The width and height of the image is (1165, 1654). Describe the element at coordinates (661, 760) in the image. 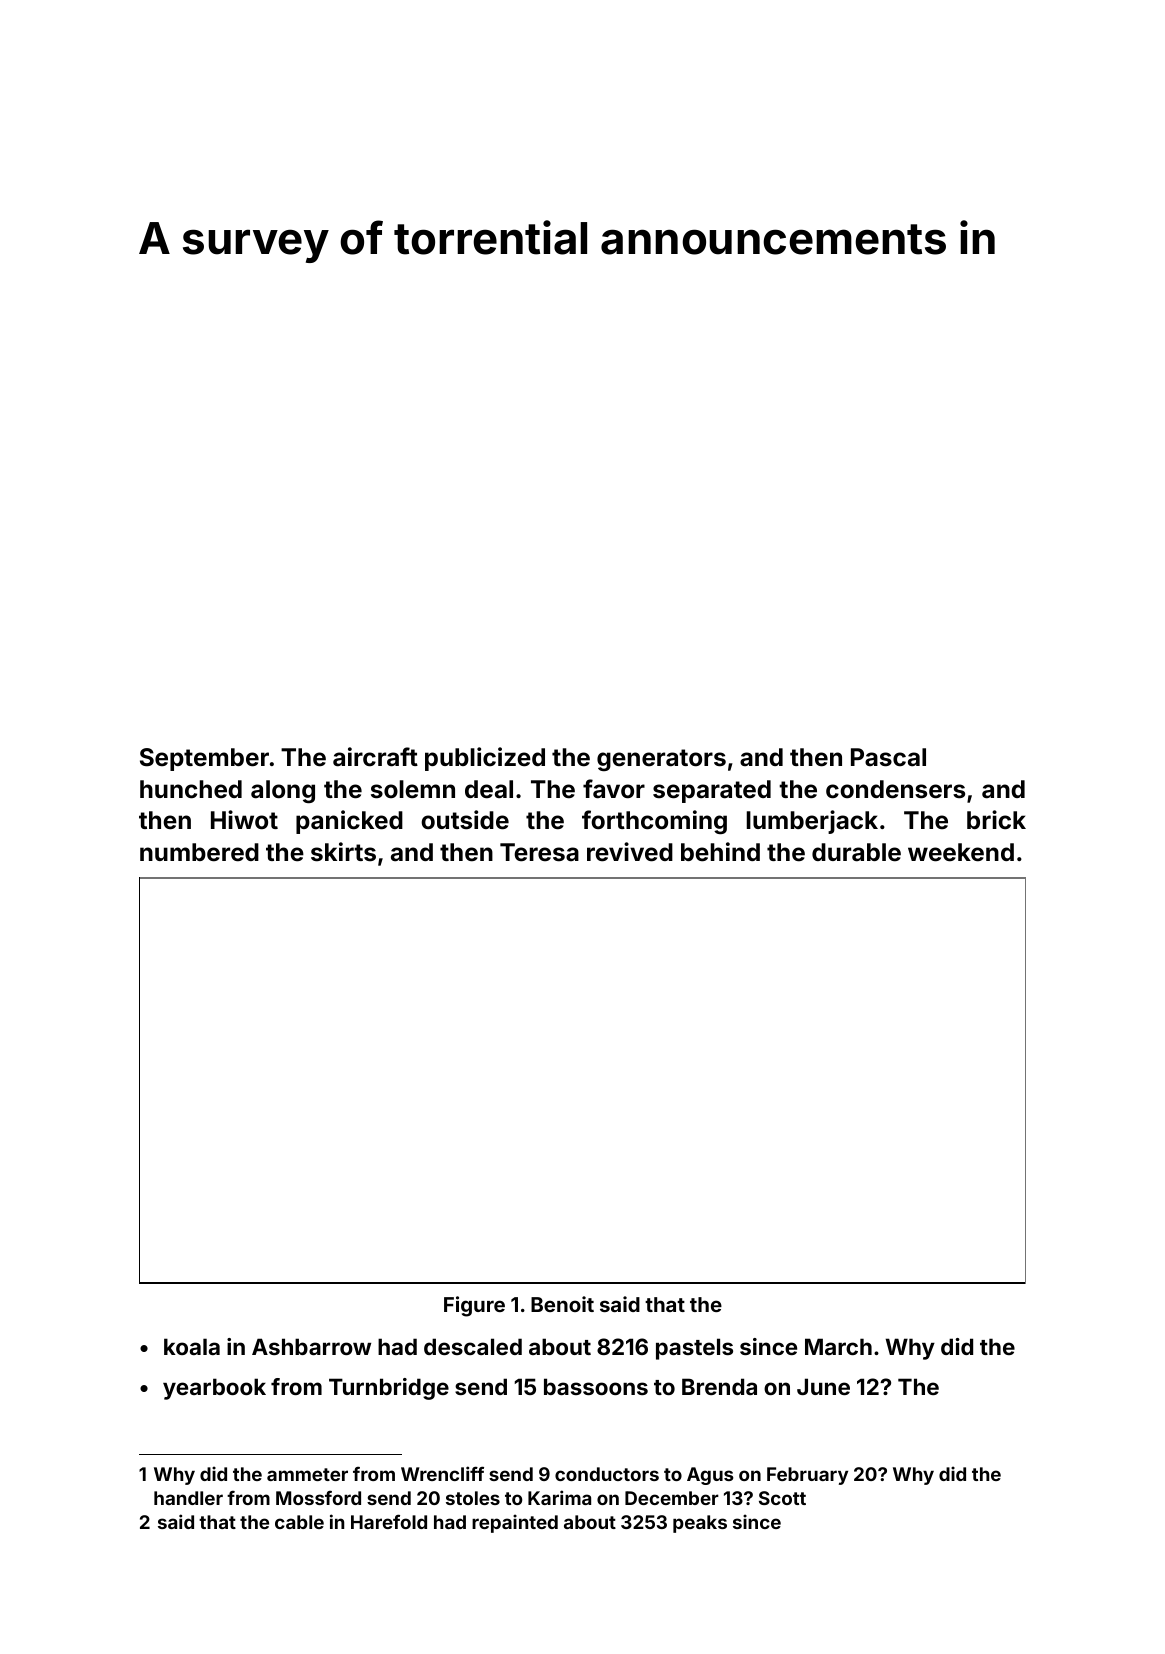

I see `generators` at that location.
